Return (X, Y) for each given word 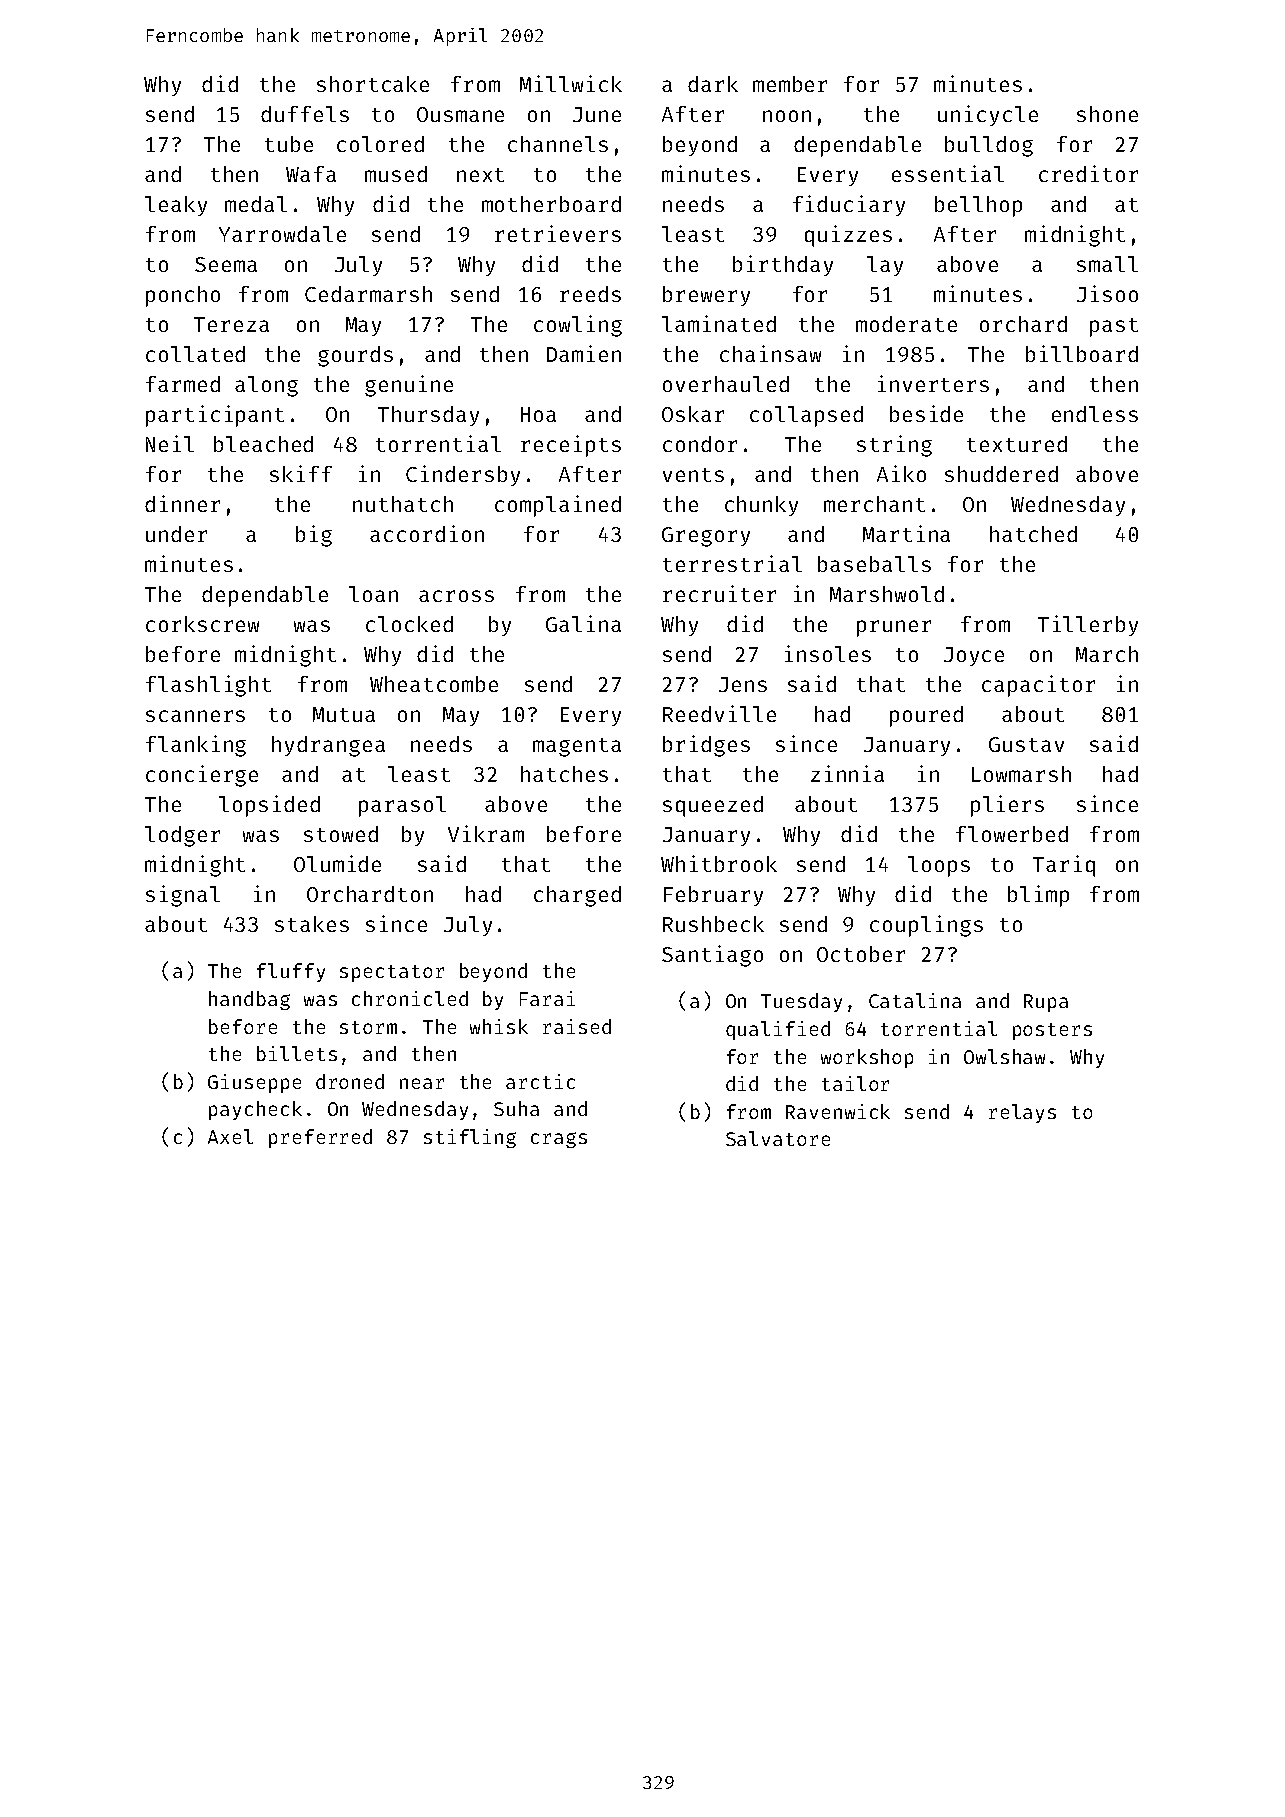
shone (1107, 114)
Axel (230, 1136)
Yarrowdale (282, 234)
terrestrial (732, 563)
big (314, 536)
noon (787, 116)
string (894, 446)
